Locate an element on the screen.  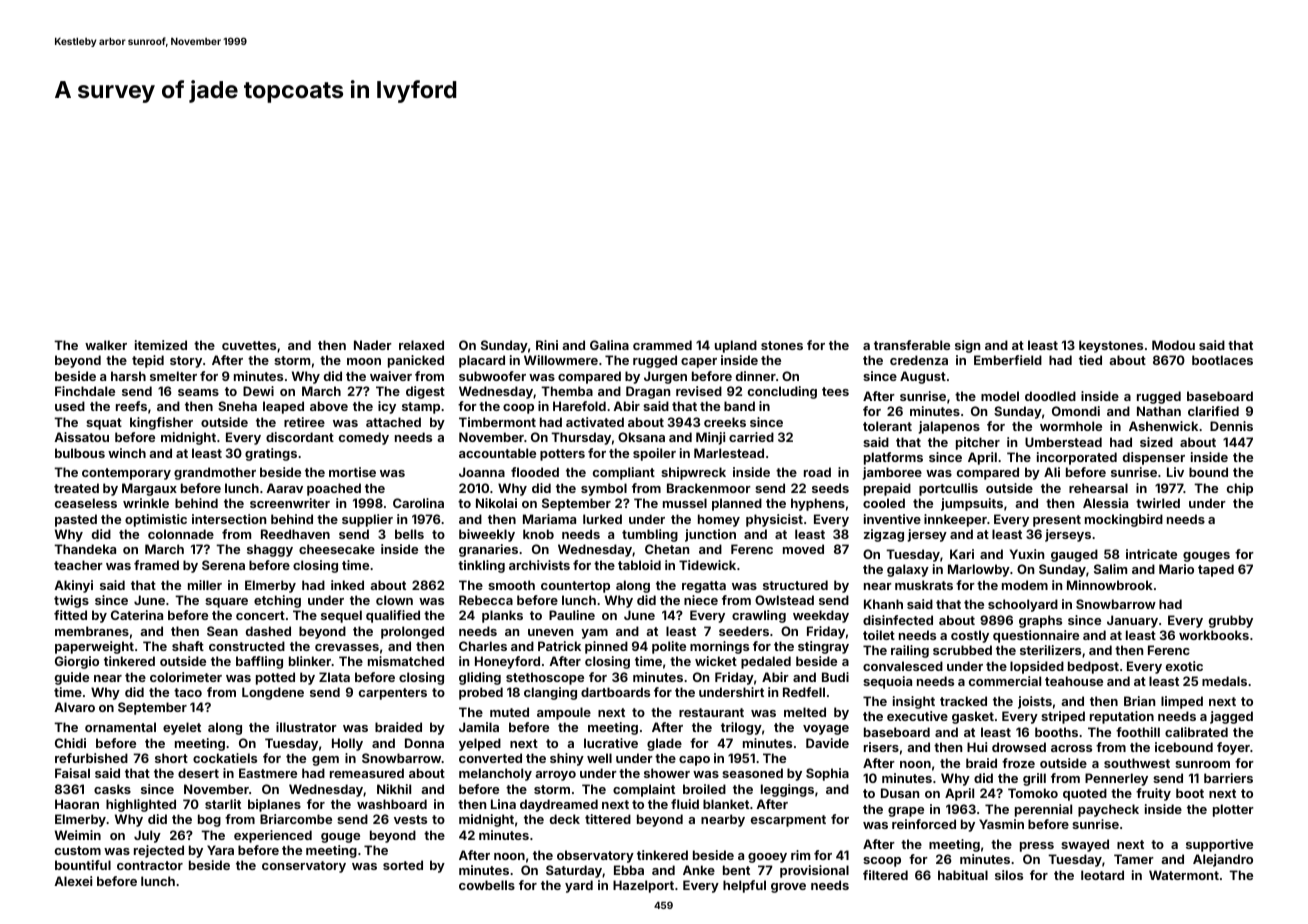
complaint is located at coordinates (644, 790).
